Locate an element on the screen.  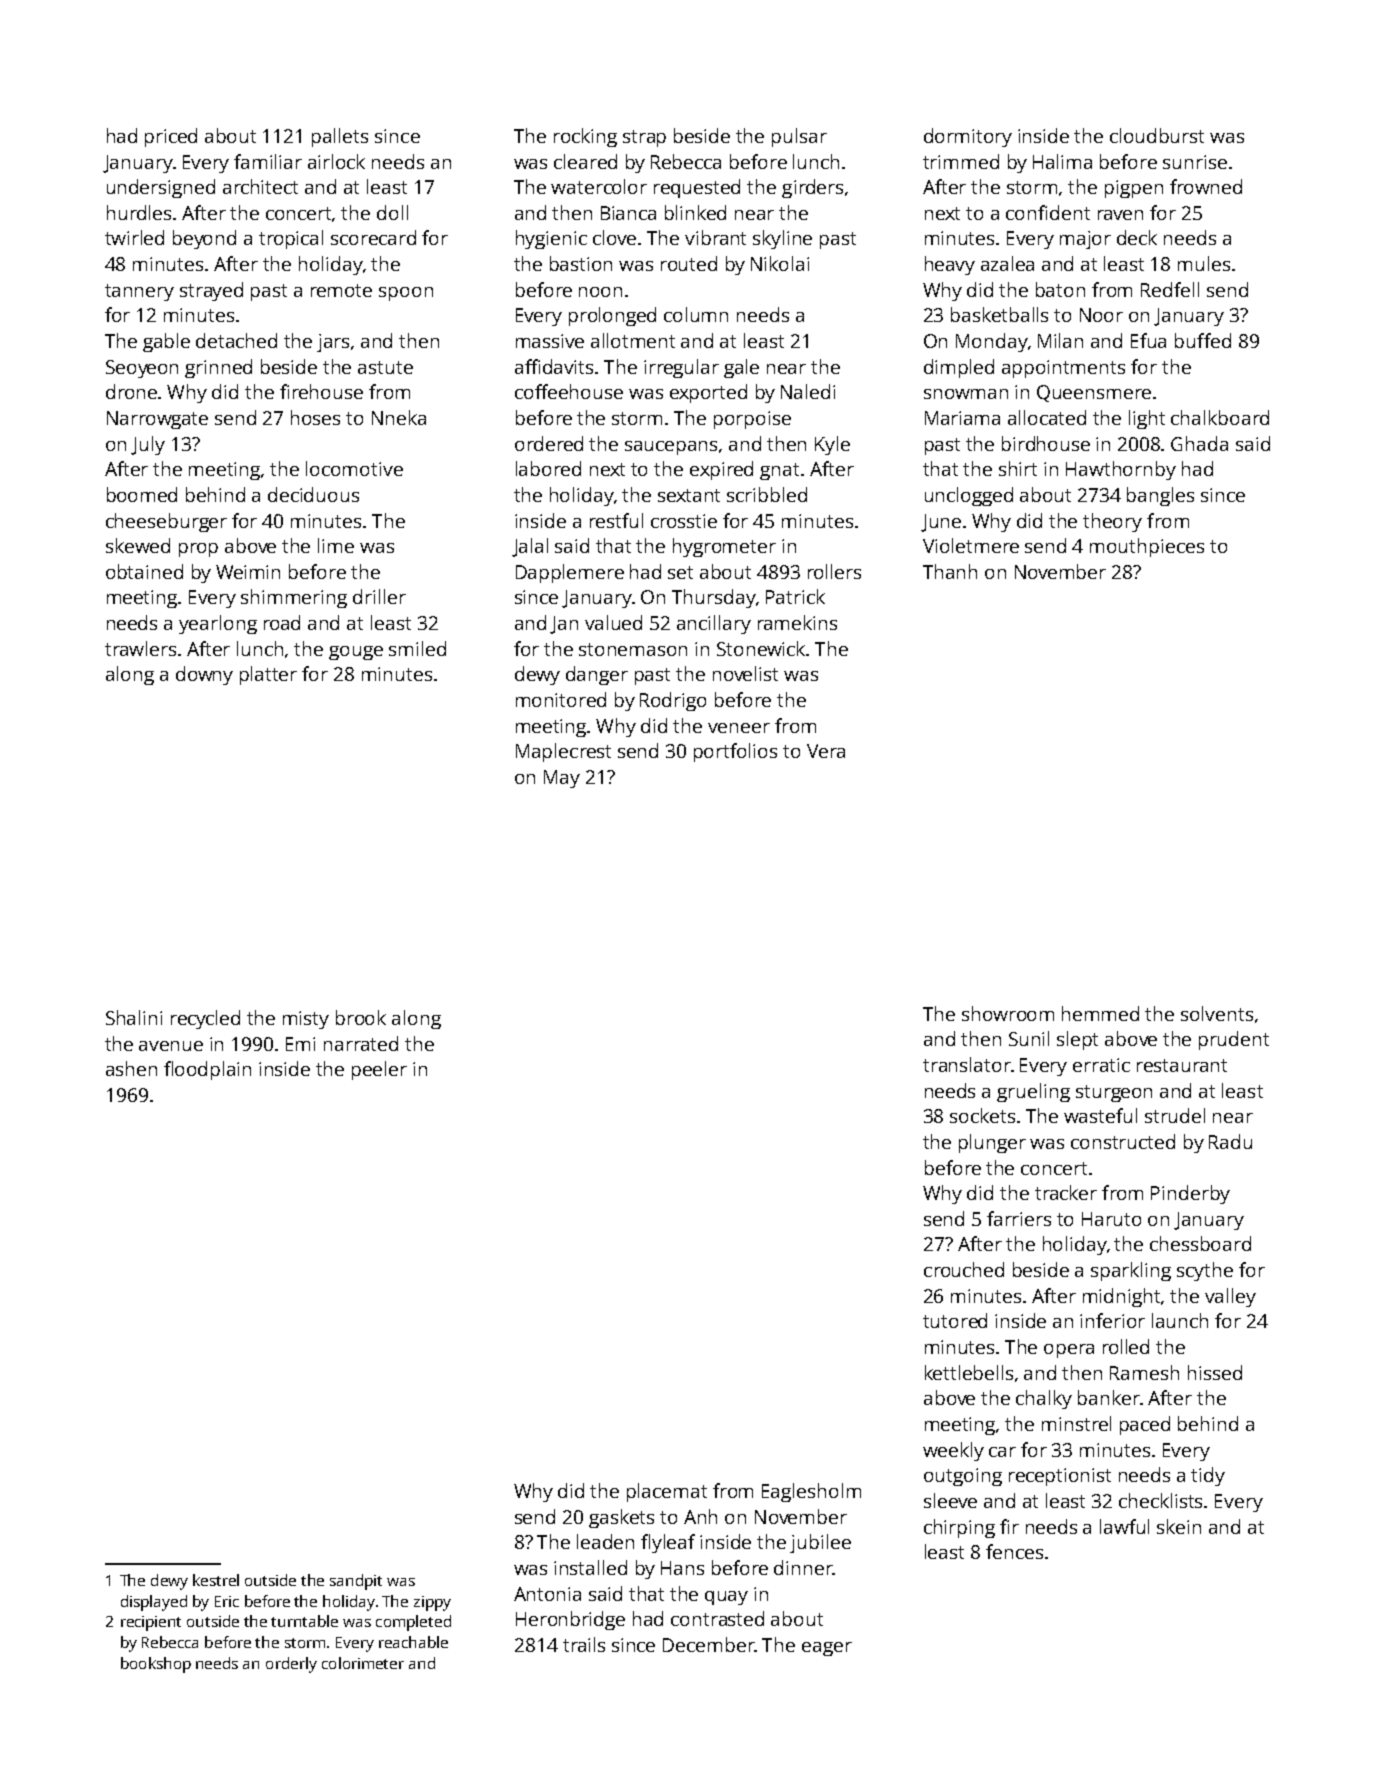
driller is located at coordinates (379, 596).
